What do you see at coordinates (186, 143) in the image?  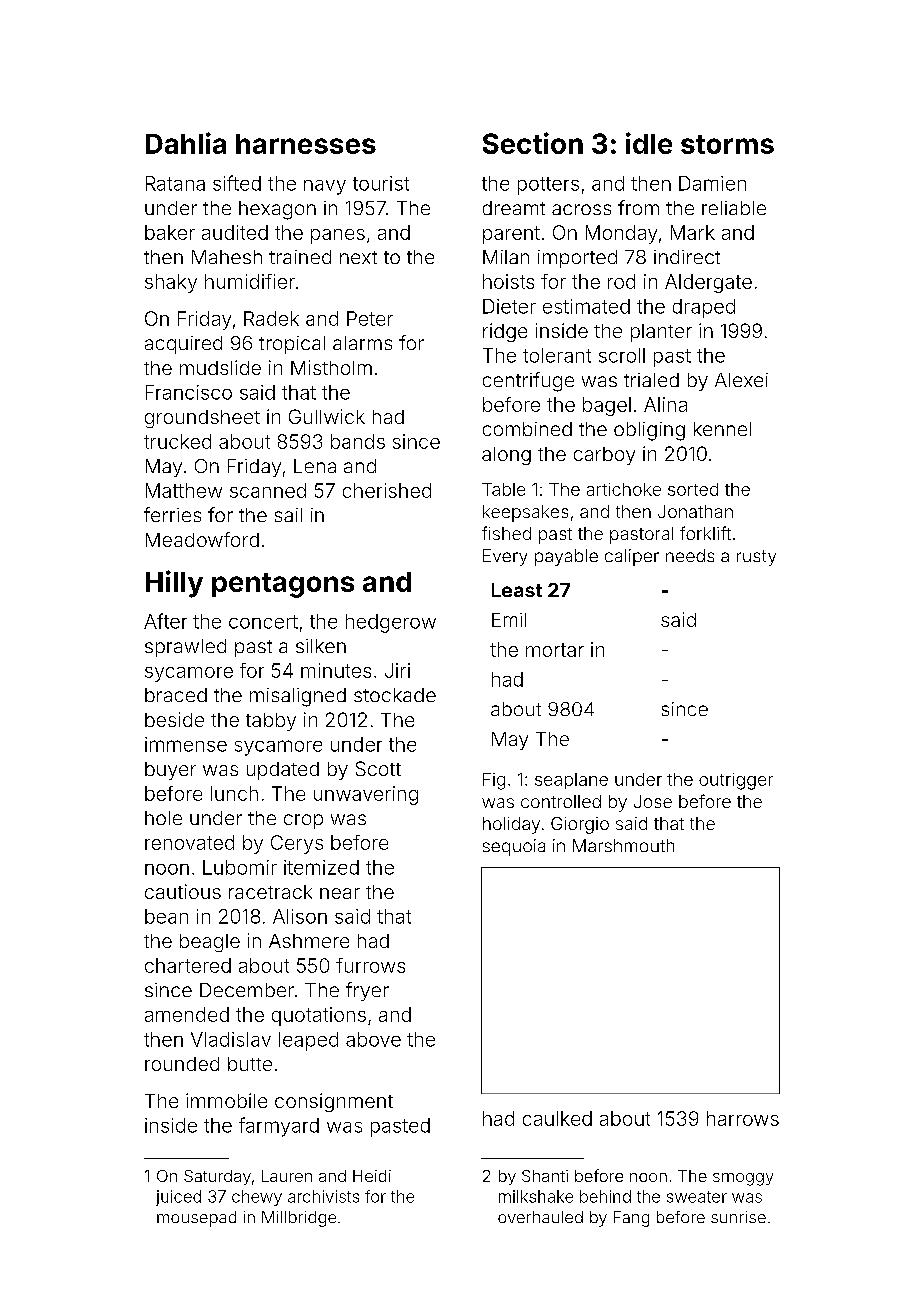 I see `Dahlia` at bounding box center [186, 143].
